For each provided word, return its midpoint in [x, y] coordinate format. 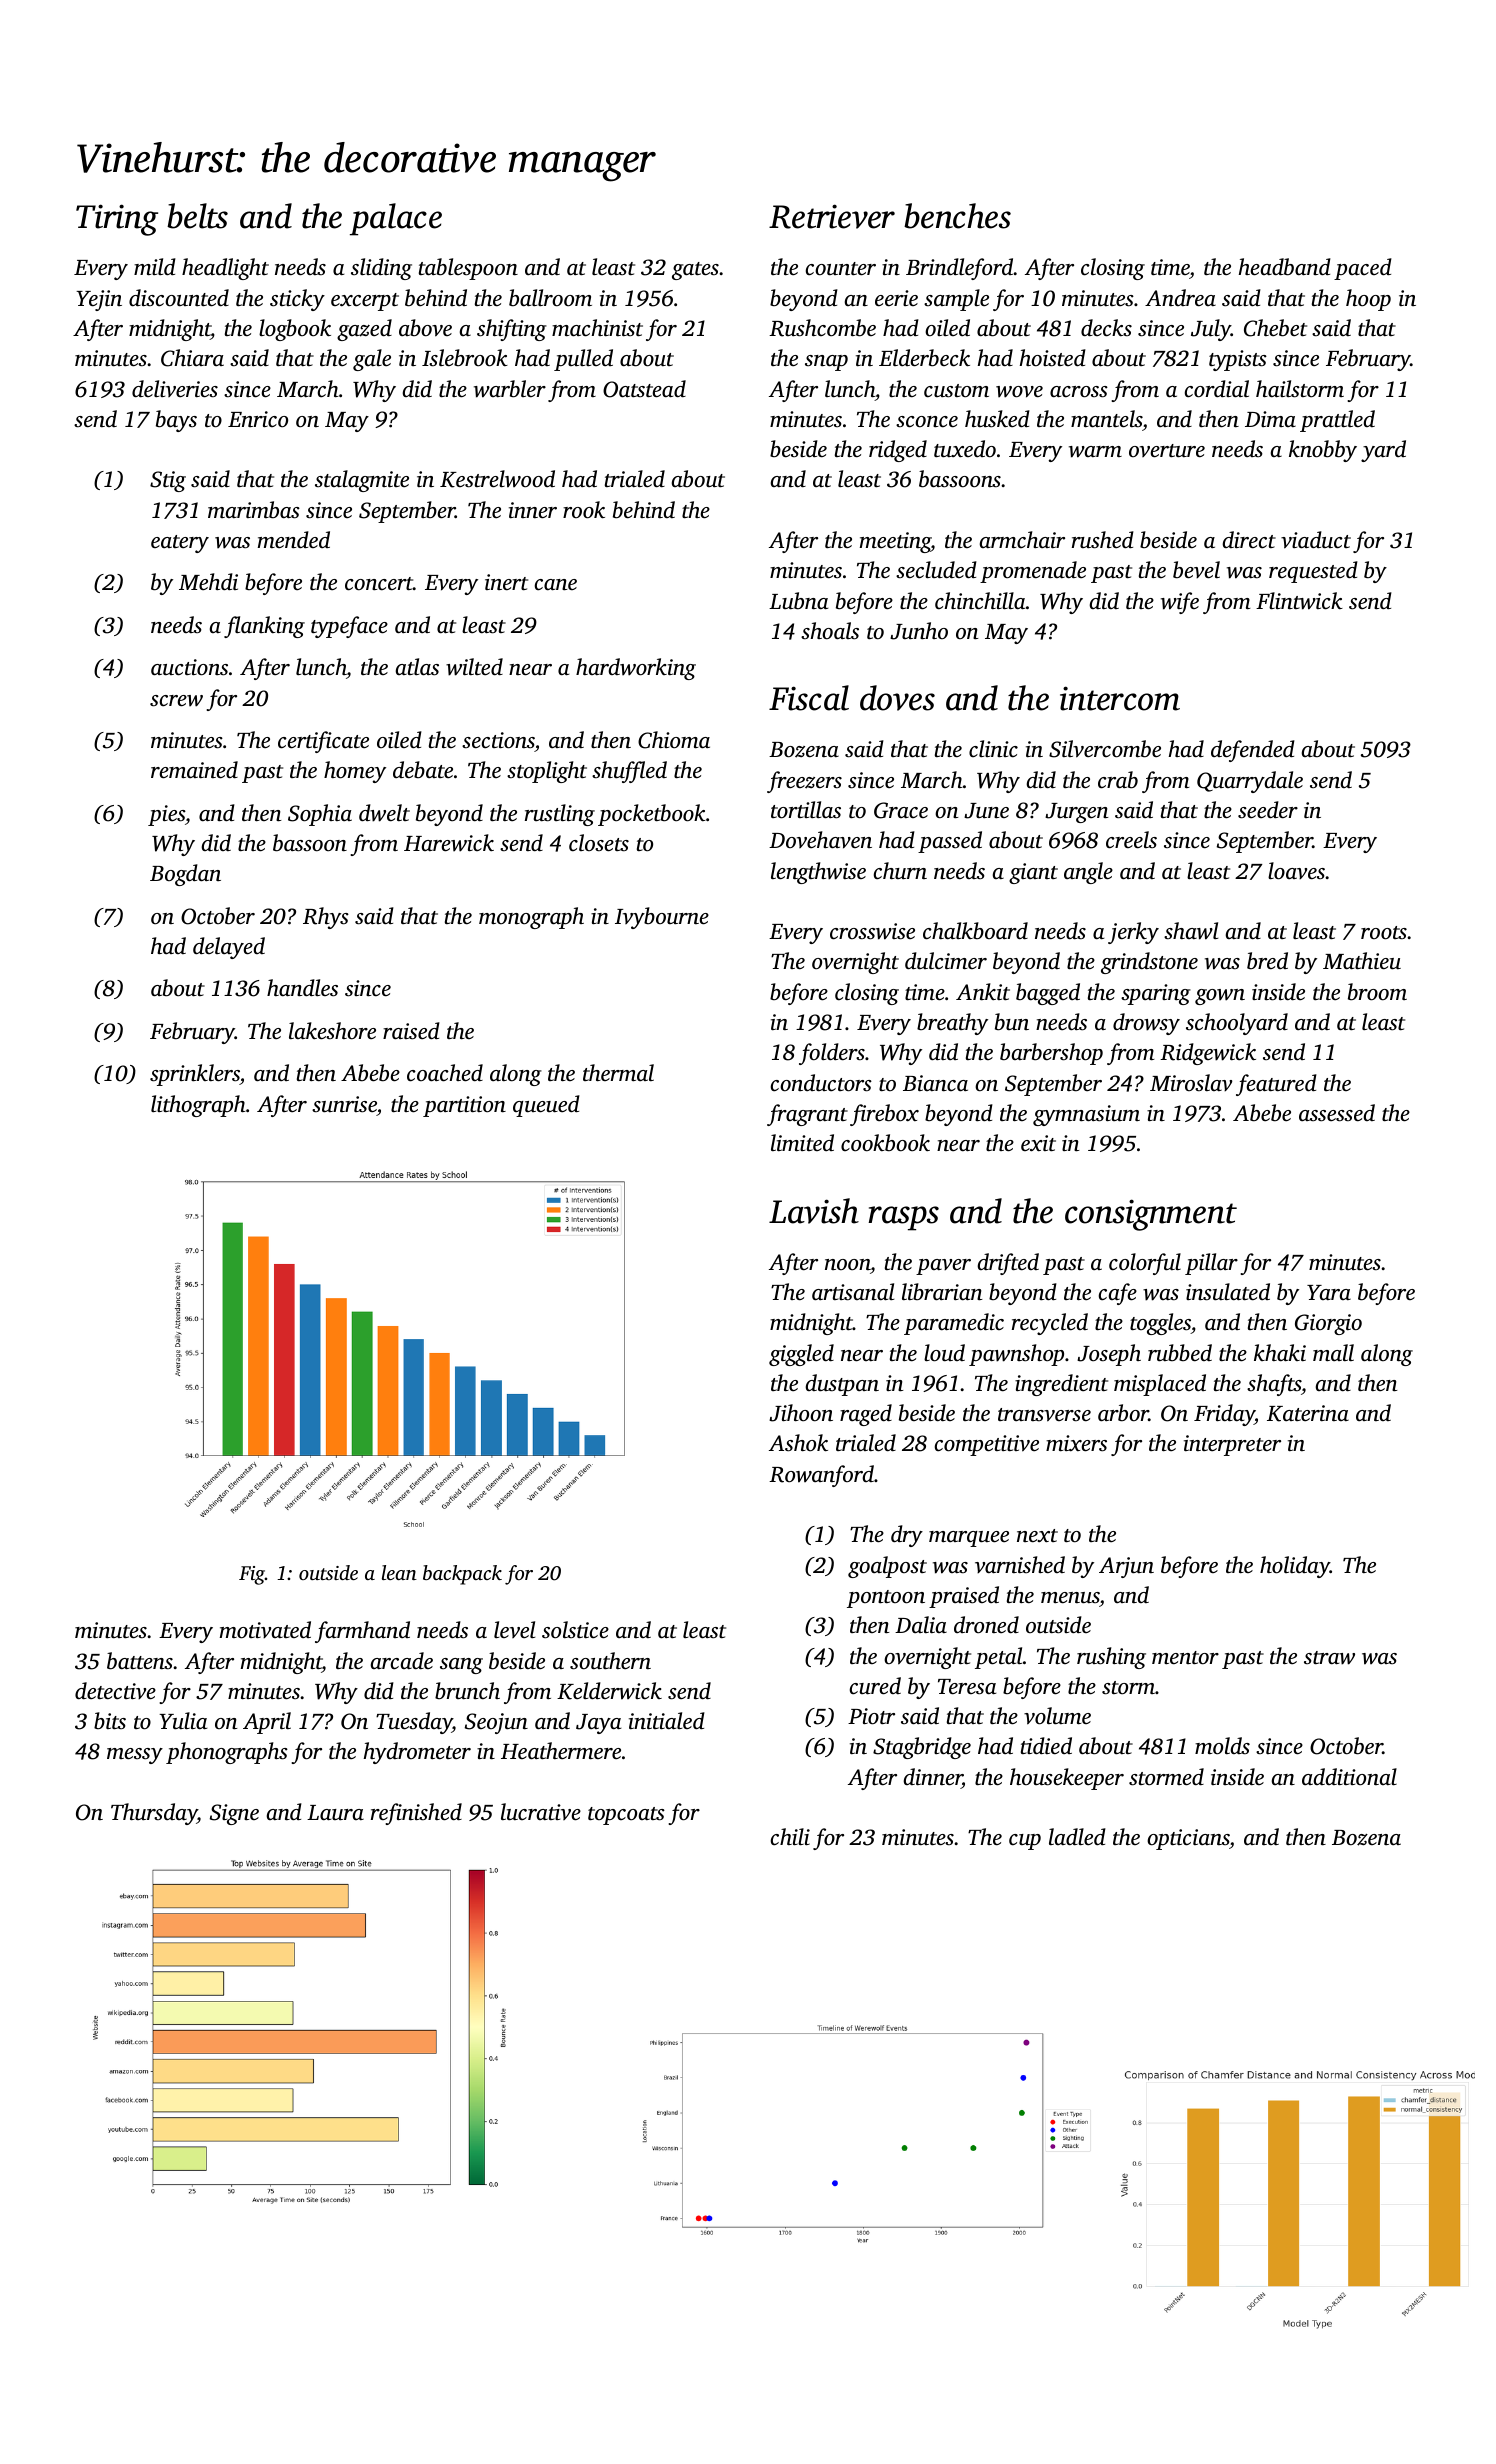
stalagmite [362, 481]
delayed [229, 948]
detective [115, 1691]
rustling [560, 815]
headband [1285, 267]
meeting [895, 542]
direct [1249, 540]
